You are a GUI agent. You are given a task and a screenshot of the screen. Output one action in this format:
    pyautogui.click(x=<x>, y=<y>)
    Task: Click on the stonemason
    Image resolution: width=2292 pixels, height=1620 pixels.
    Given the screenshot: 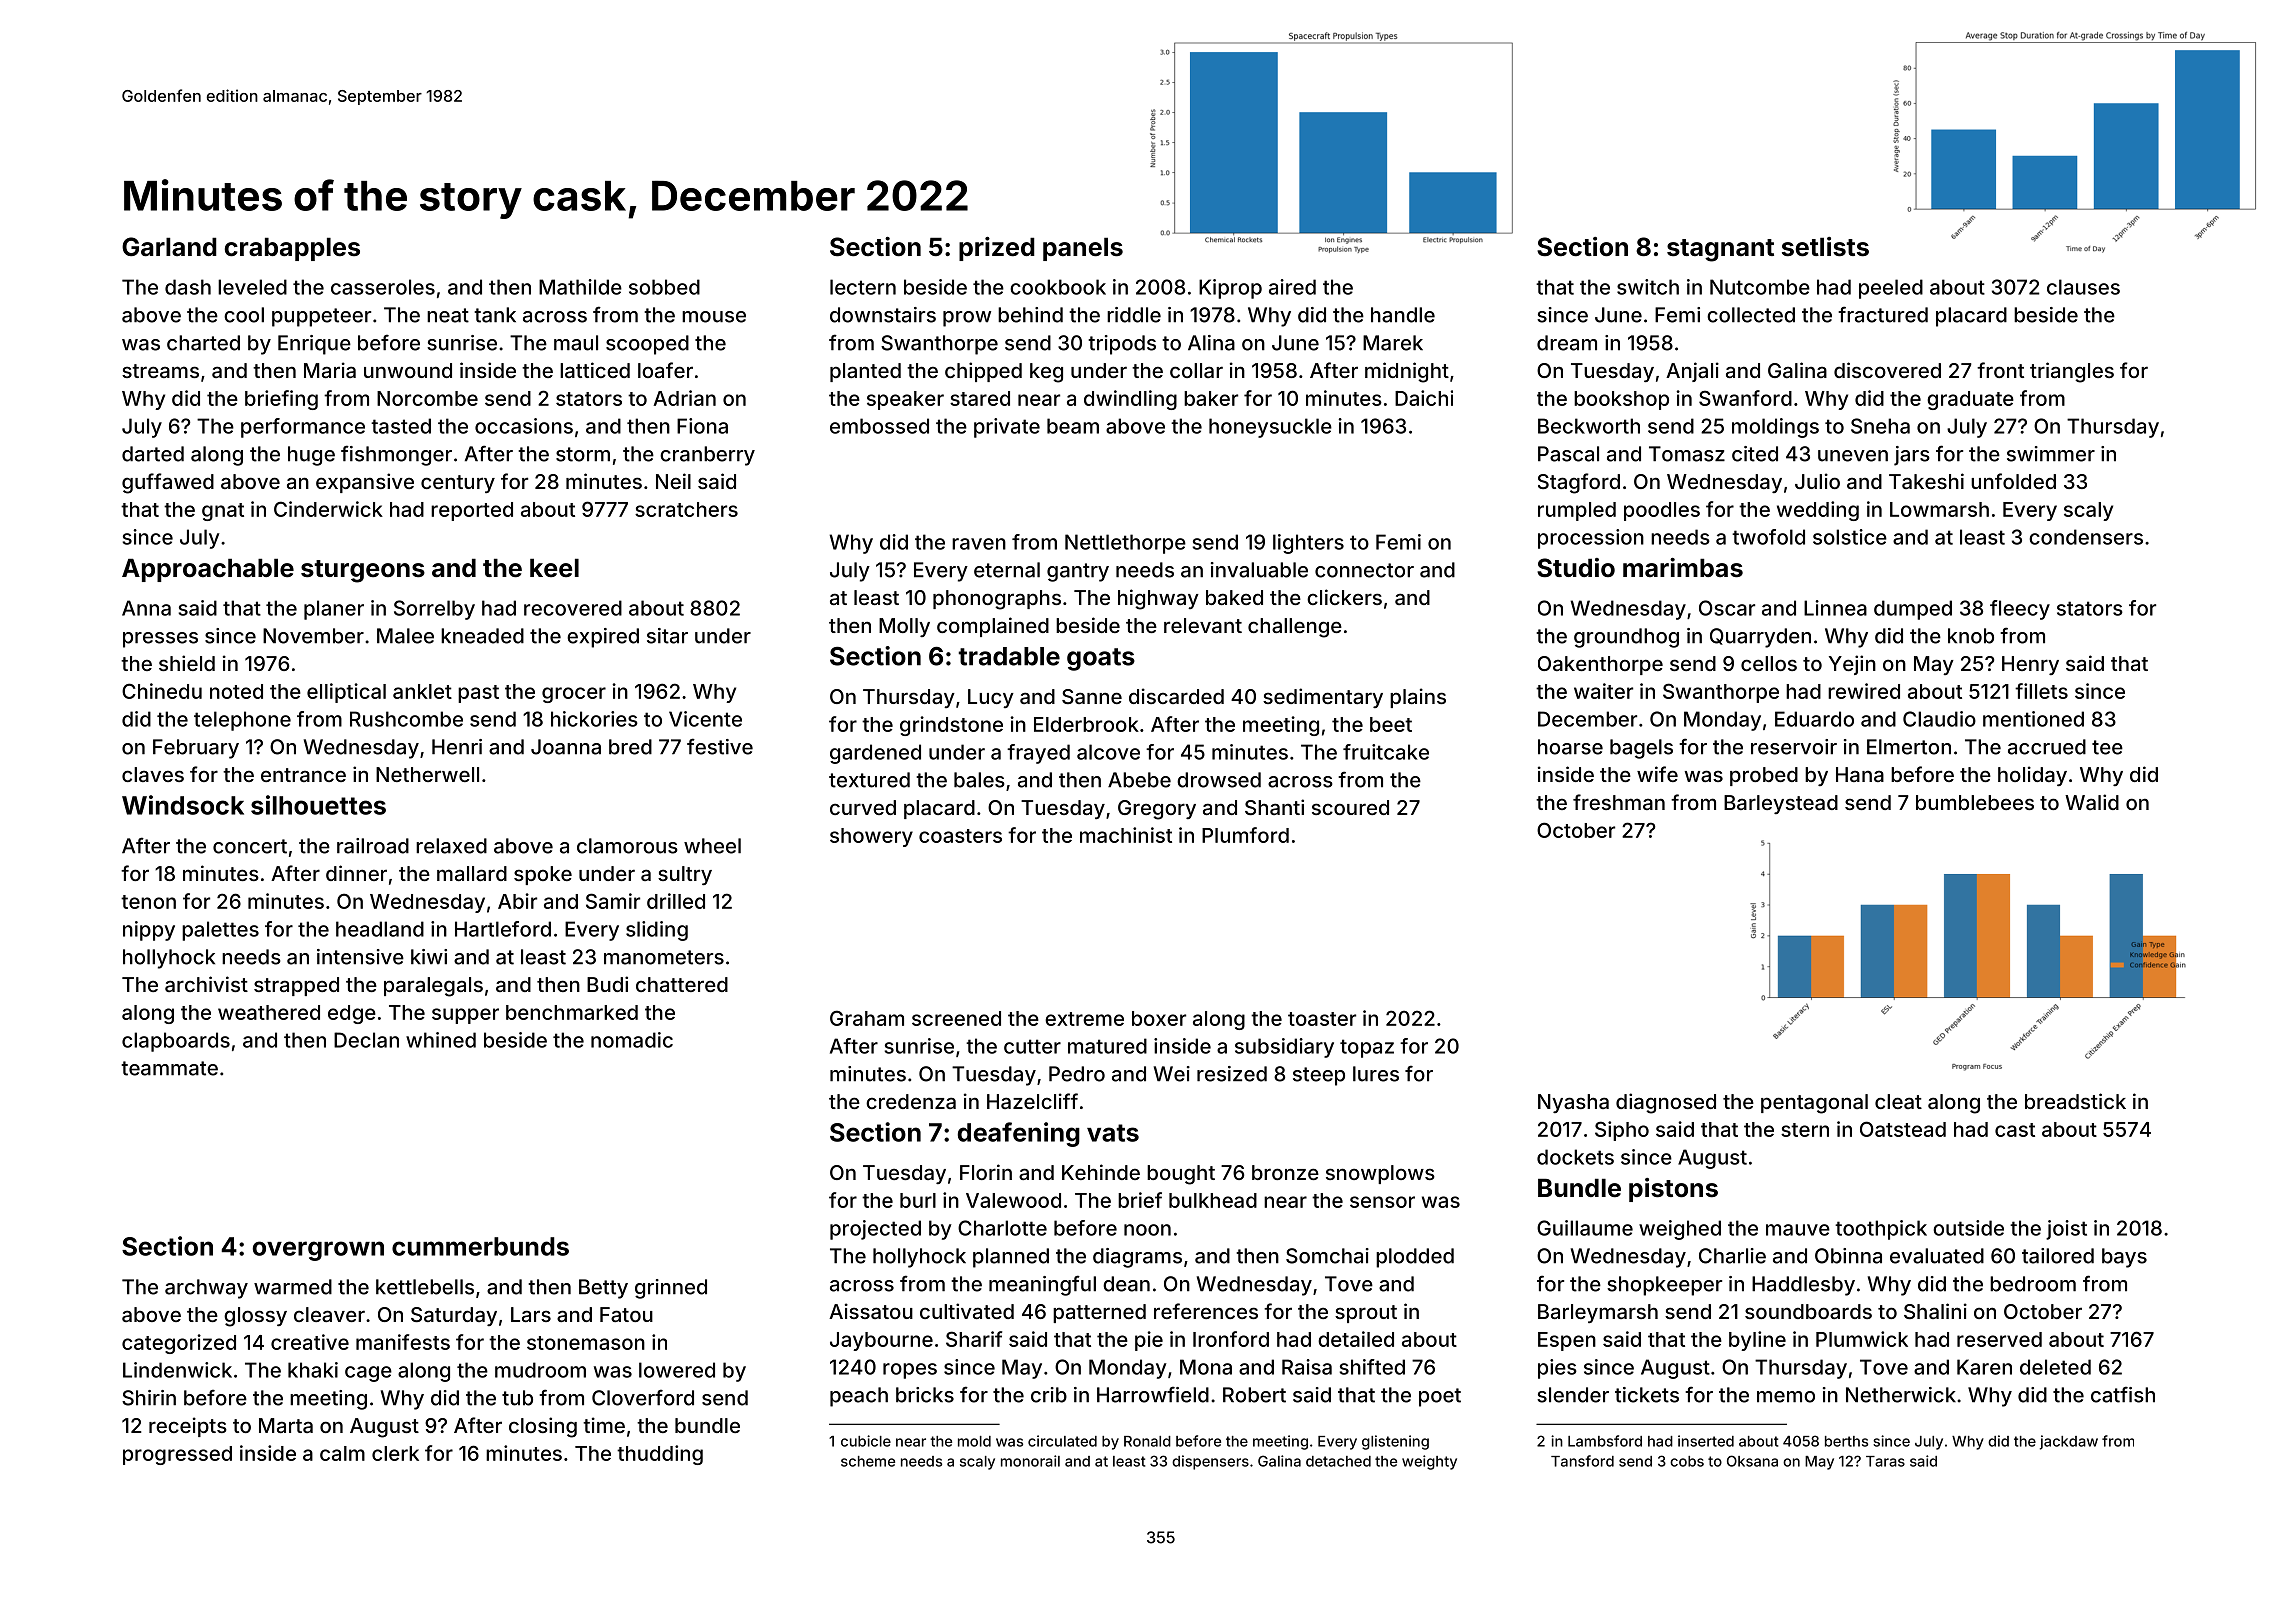 What is the action you would take?
    pyautogui.click(x=586, y=1343)
